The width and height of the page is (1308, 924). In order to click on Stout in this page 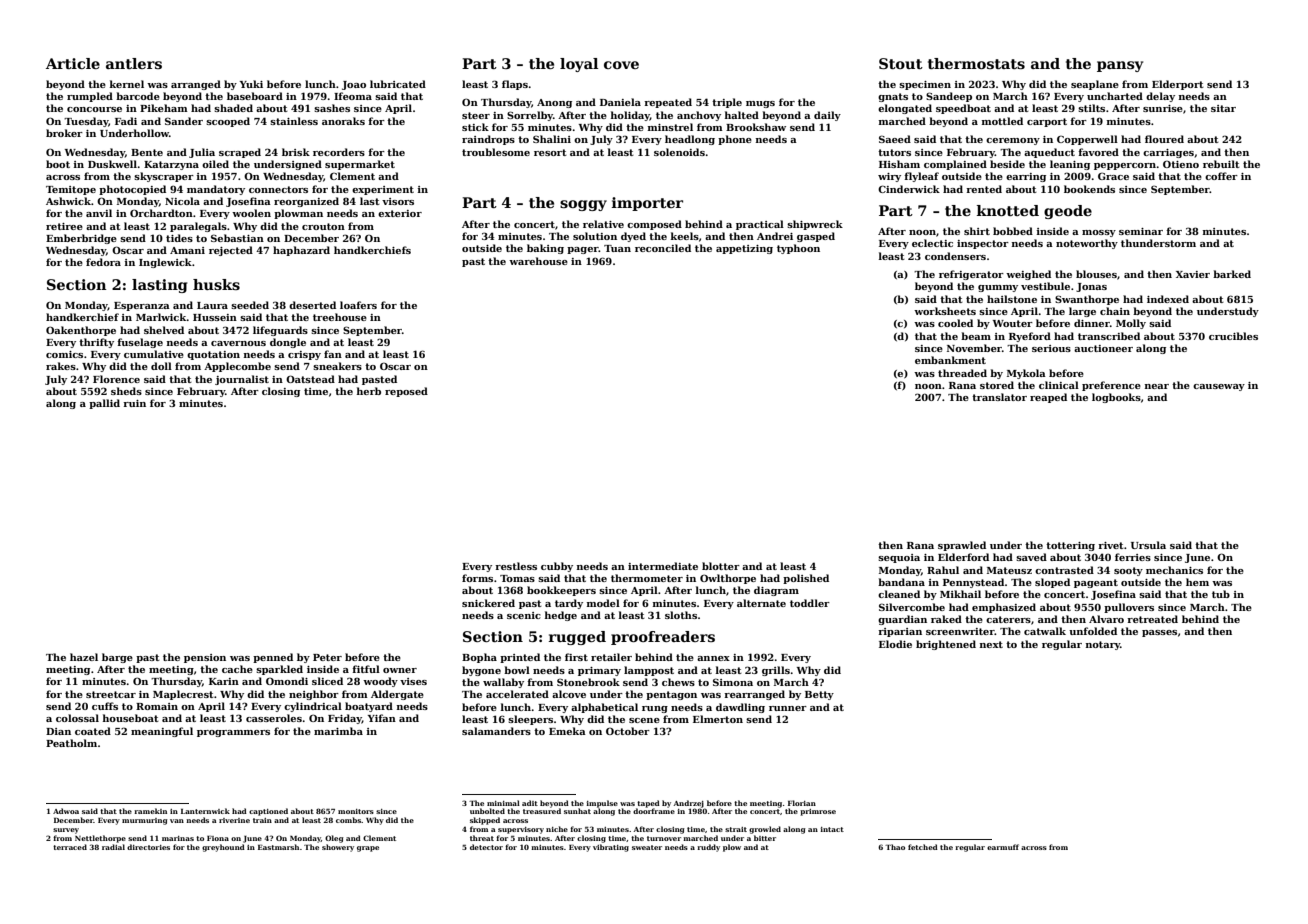, I will do `click(901, 63)`.
